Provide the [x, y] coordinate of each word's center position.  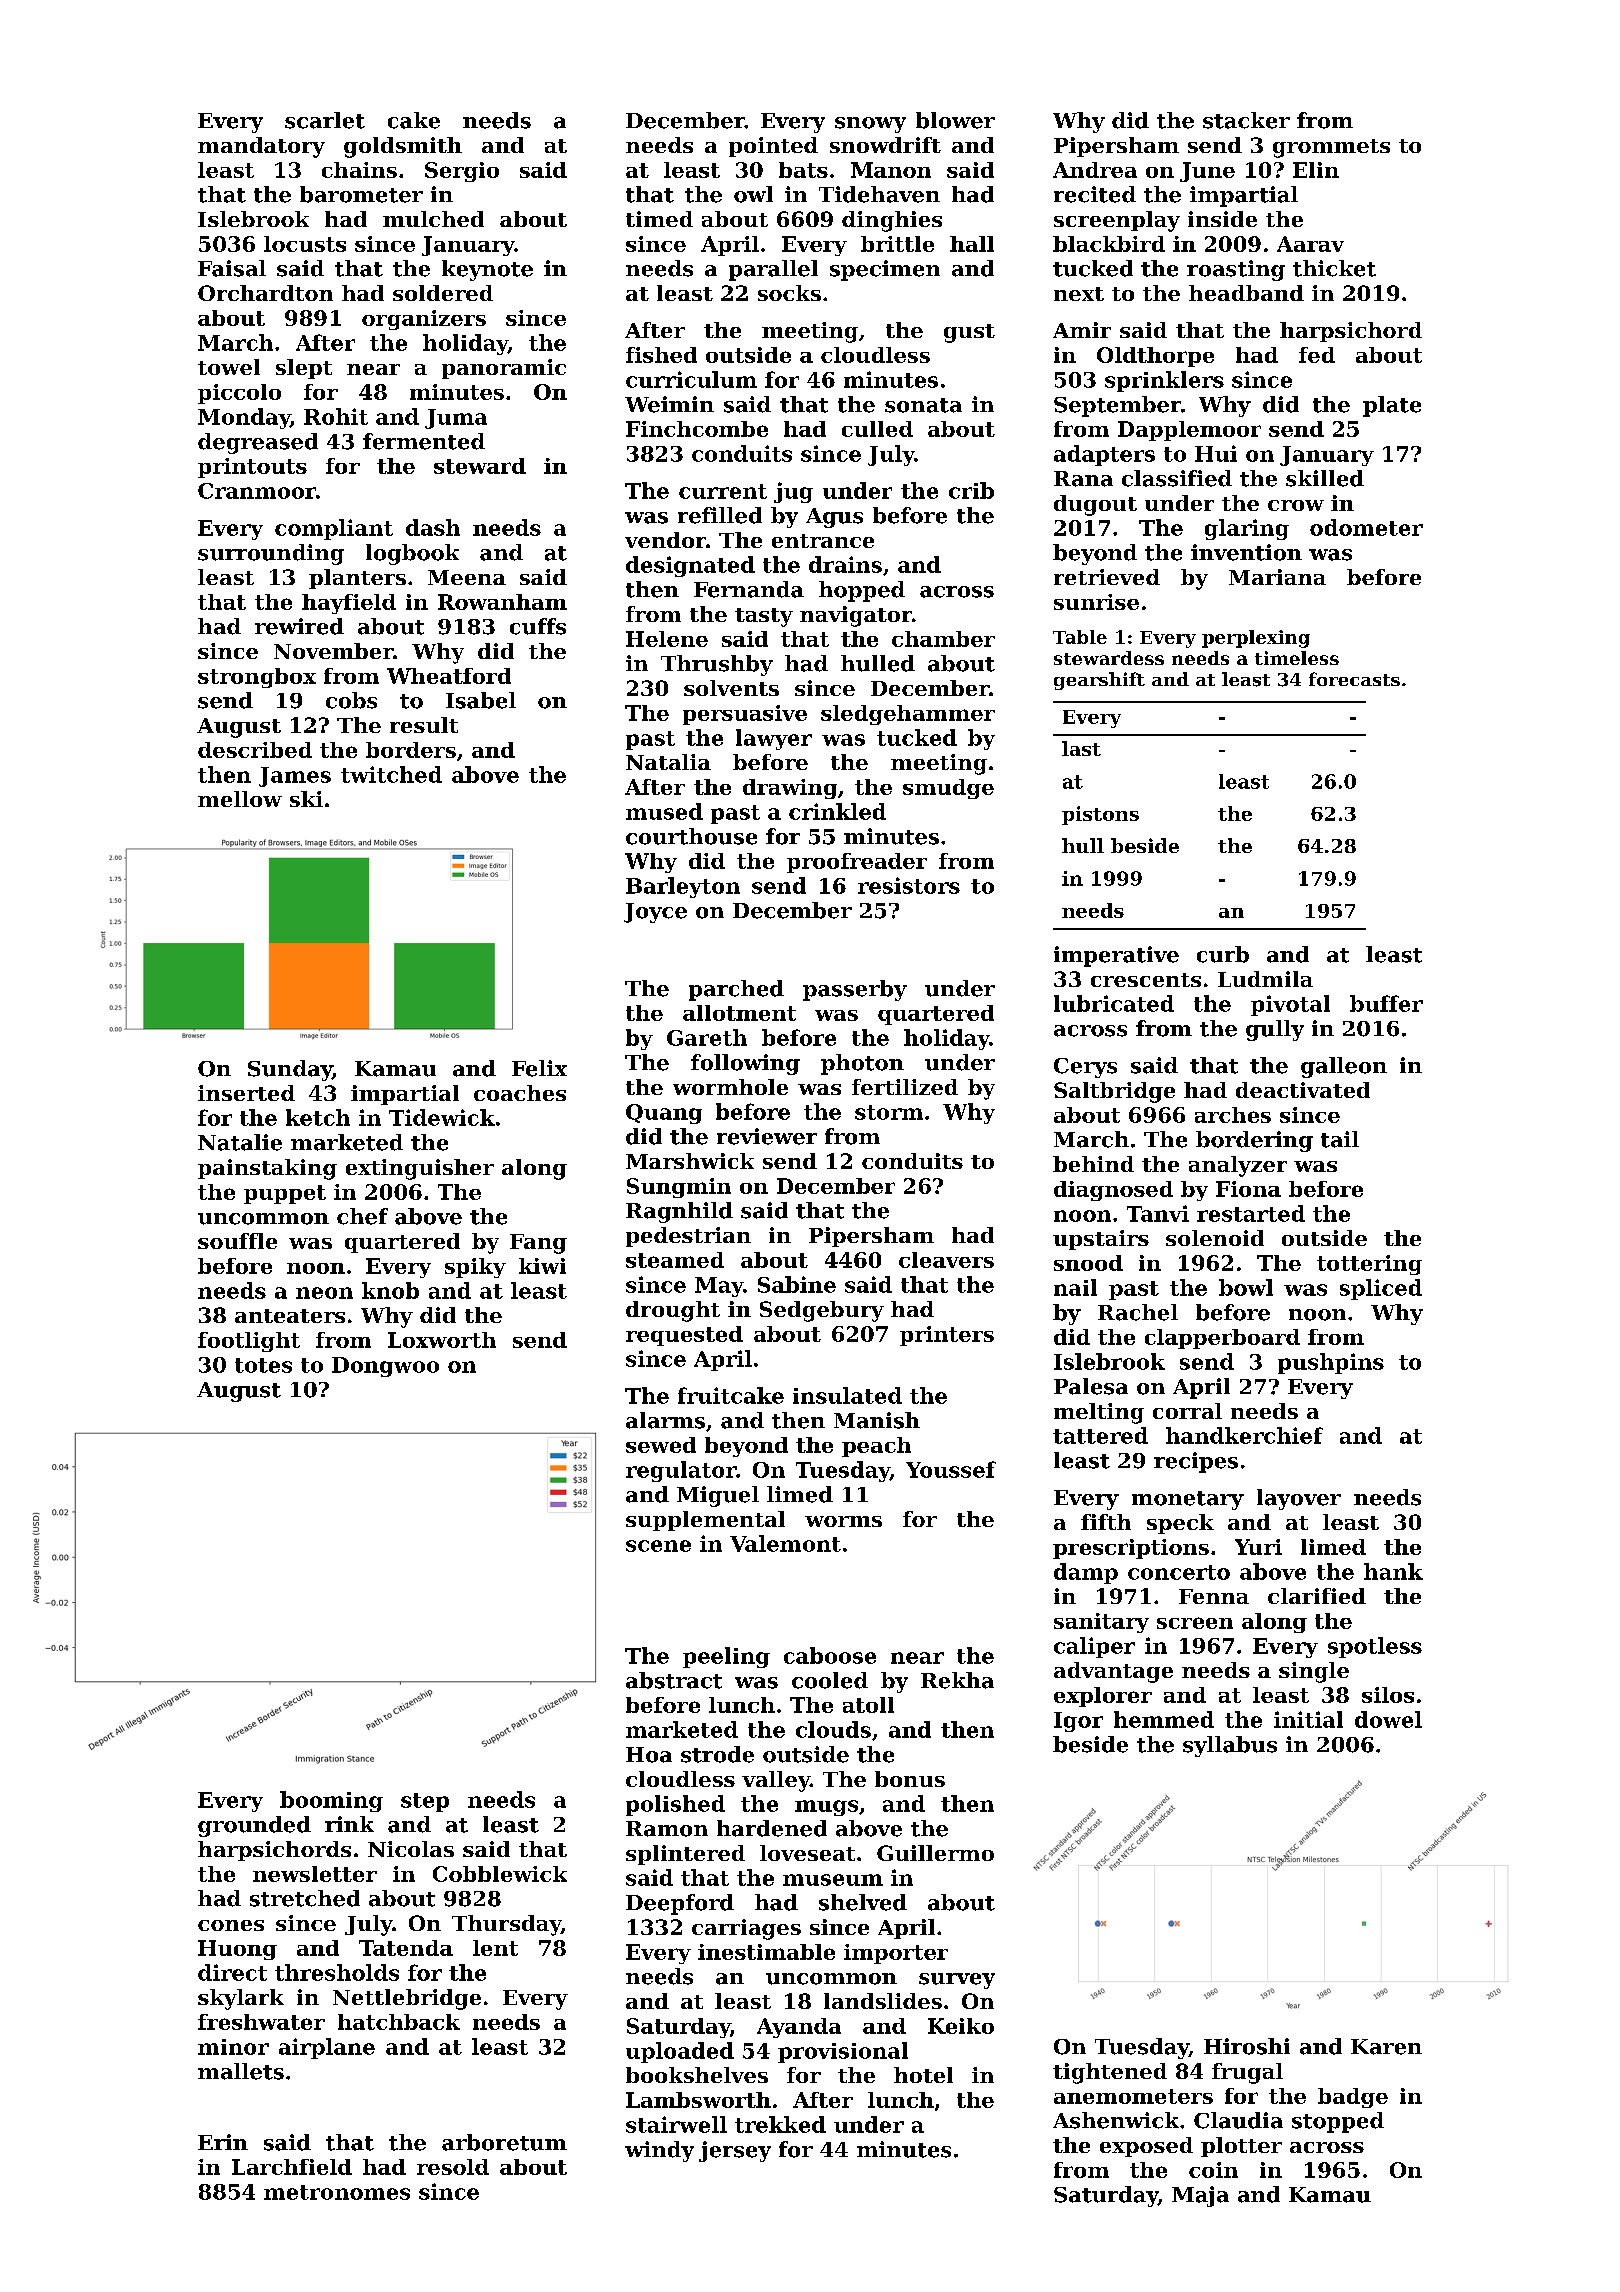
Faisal [232, 268]
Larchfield [292, 2167]
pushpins [1331, 1363]
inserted [246, 1093]
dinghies [892, 221]
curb [1223, 954]
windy [659, 2151]
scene [658, 1546]
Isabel [481, 700]
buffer [1386, 1003]
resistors [909, 885]
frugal [1247, 2073]
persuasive [745, 715]
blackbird [1109, 244]
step [425, 1802]
